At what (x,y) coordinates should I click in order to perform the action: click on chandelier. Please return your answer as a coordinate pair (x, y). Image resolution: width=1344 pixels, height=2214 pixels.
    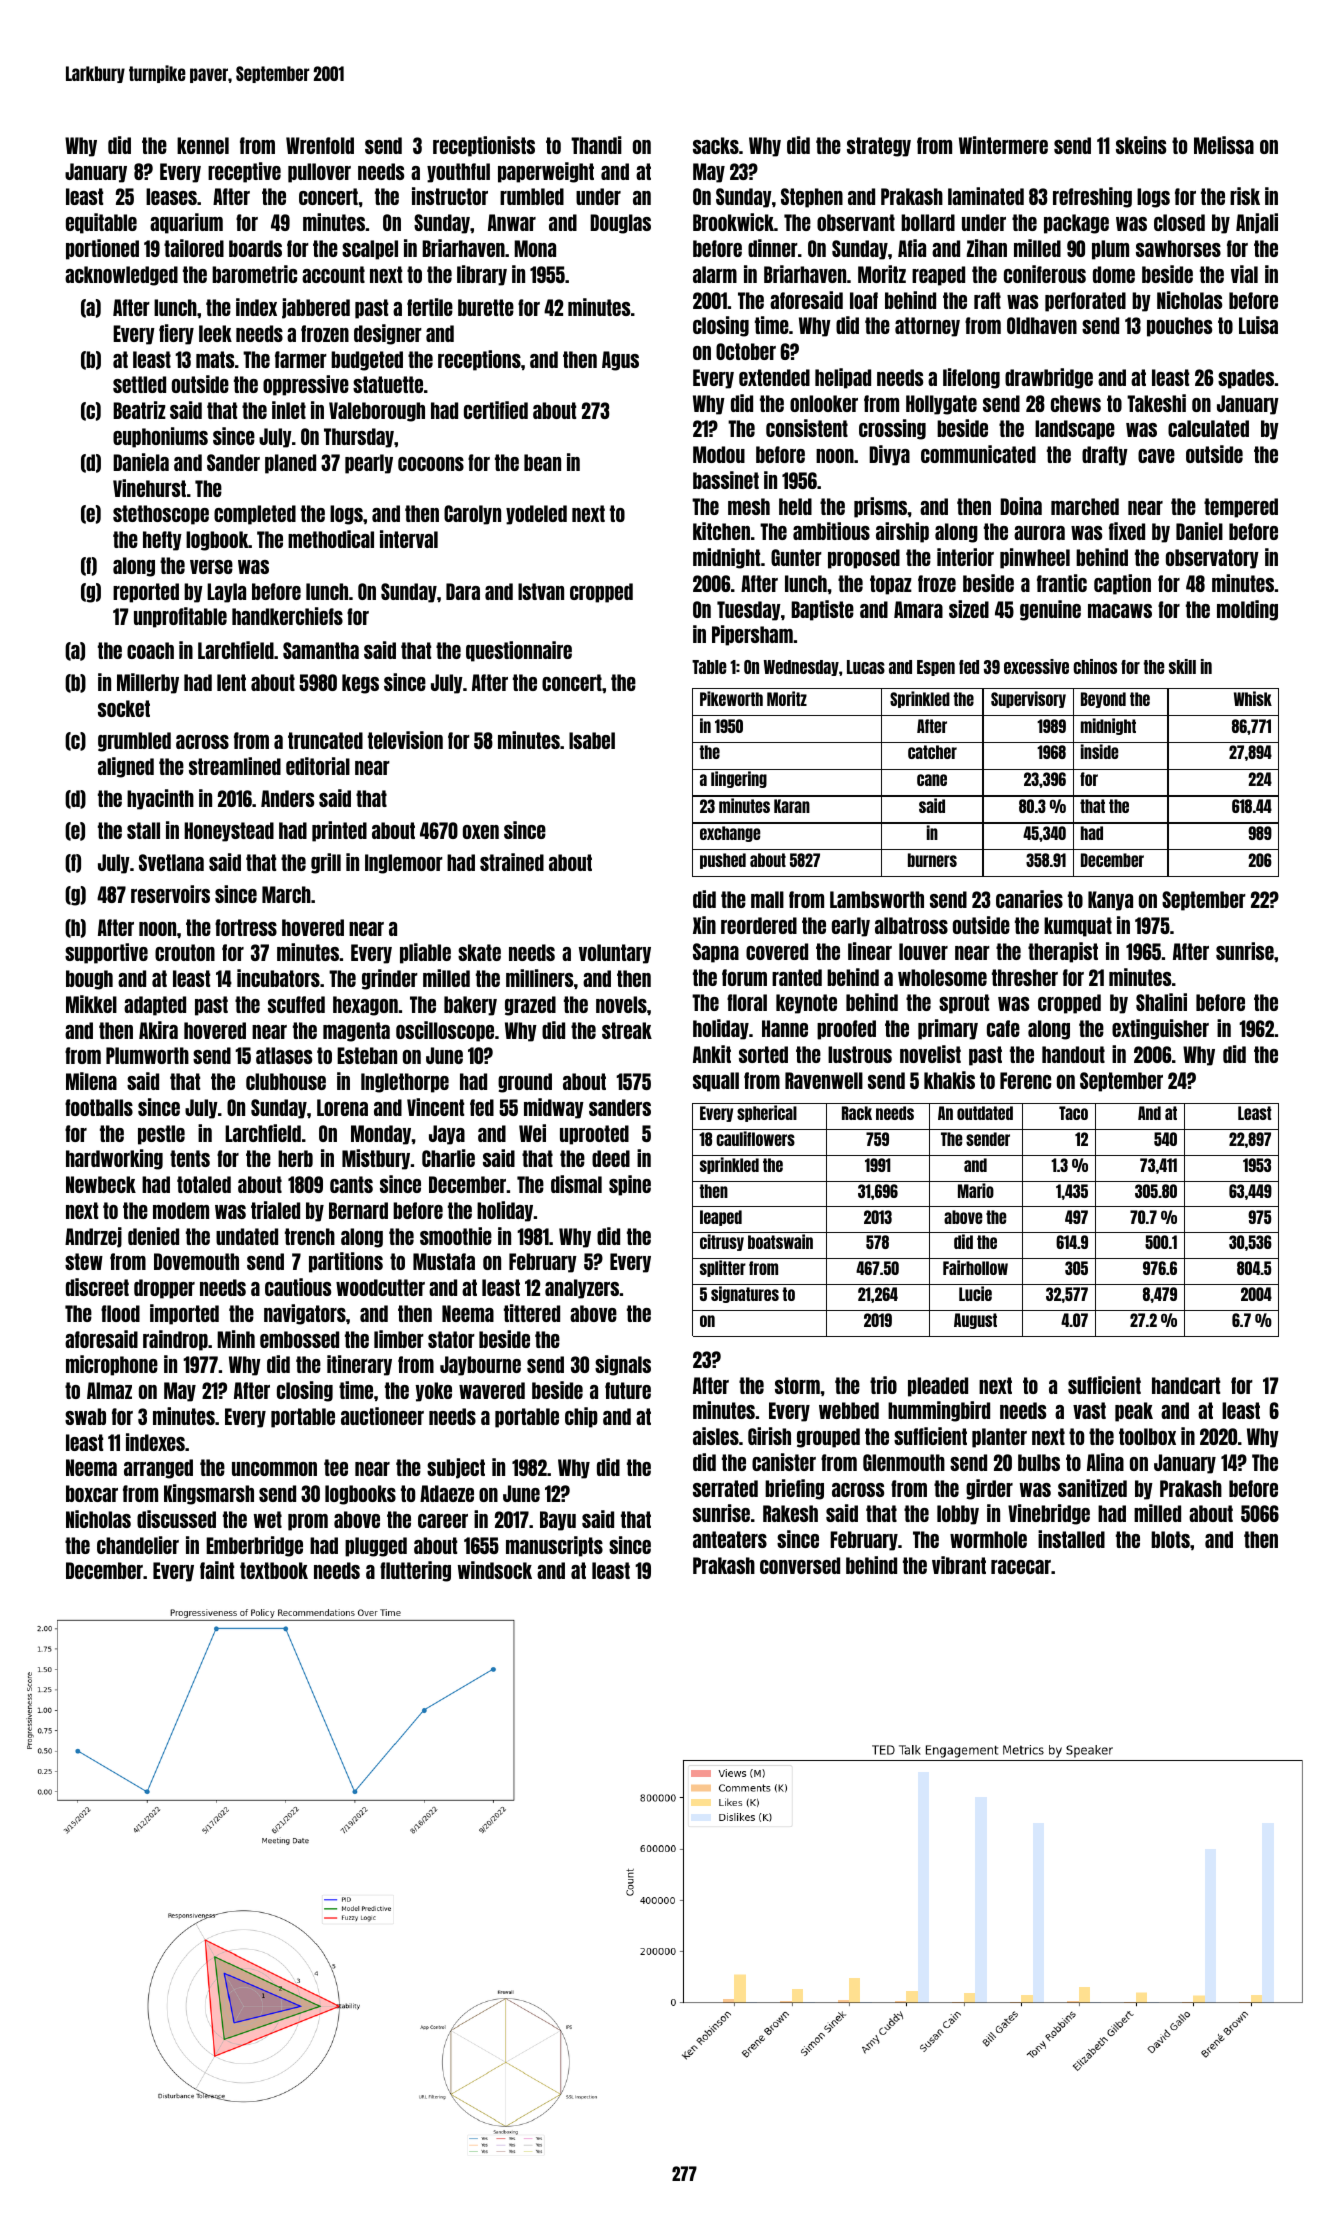
    Looking at the image, I should click on (138, 1545).
